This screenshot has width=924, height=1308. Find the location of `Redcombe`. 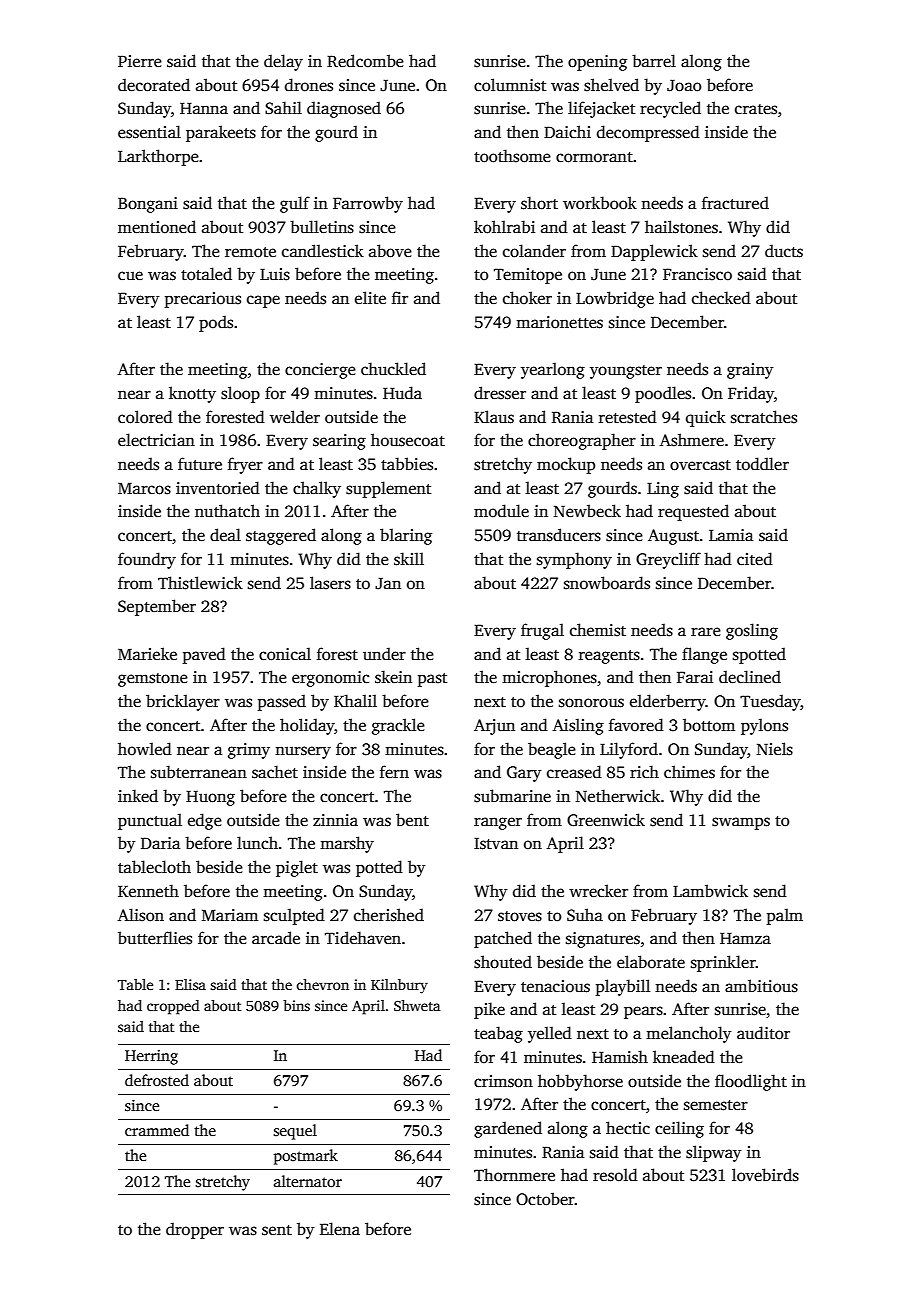

Redcombe is located at coordinates (365, 61).
